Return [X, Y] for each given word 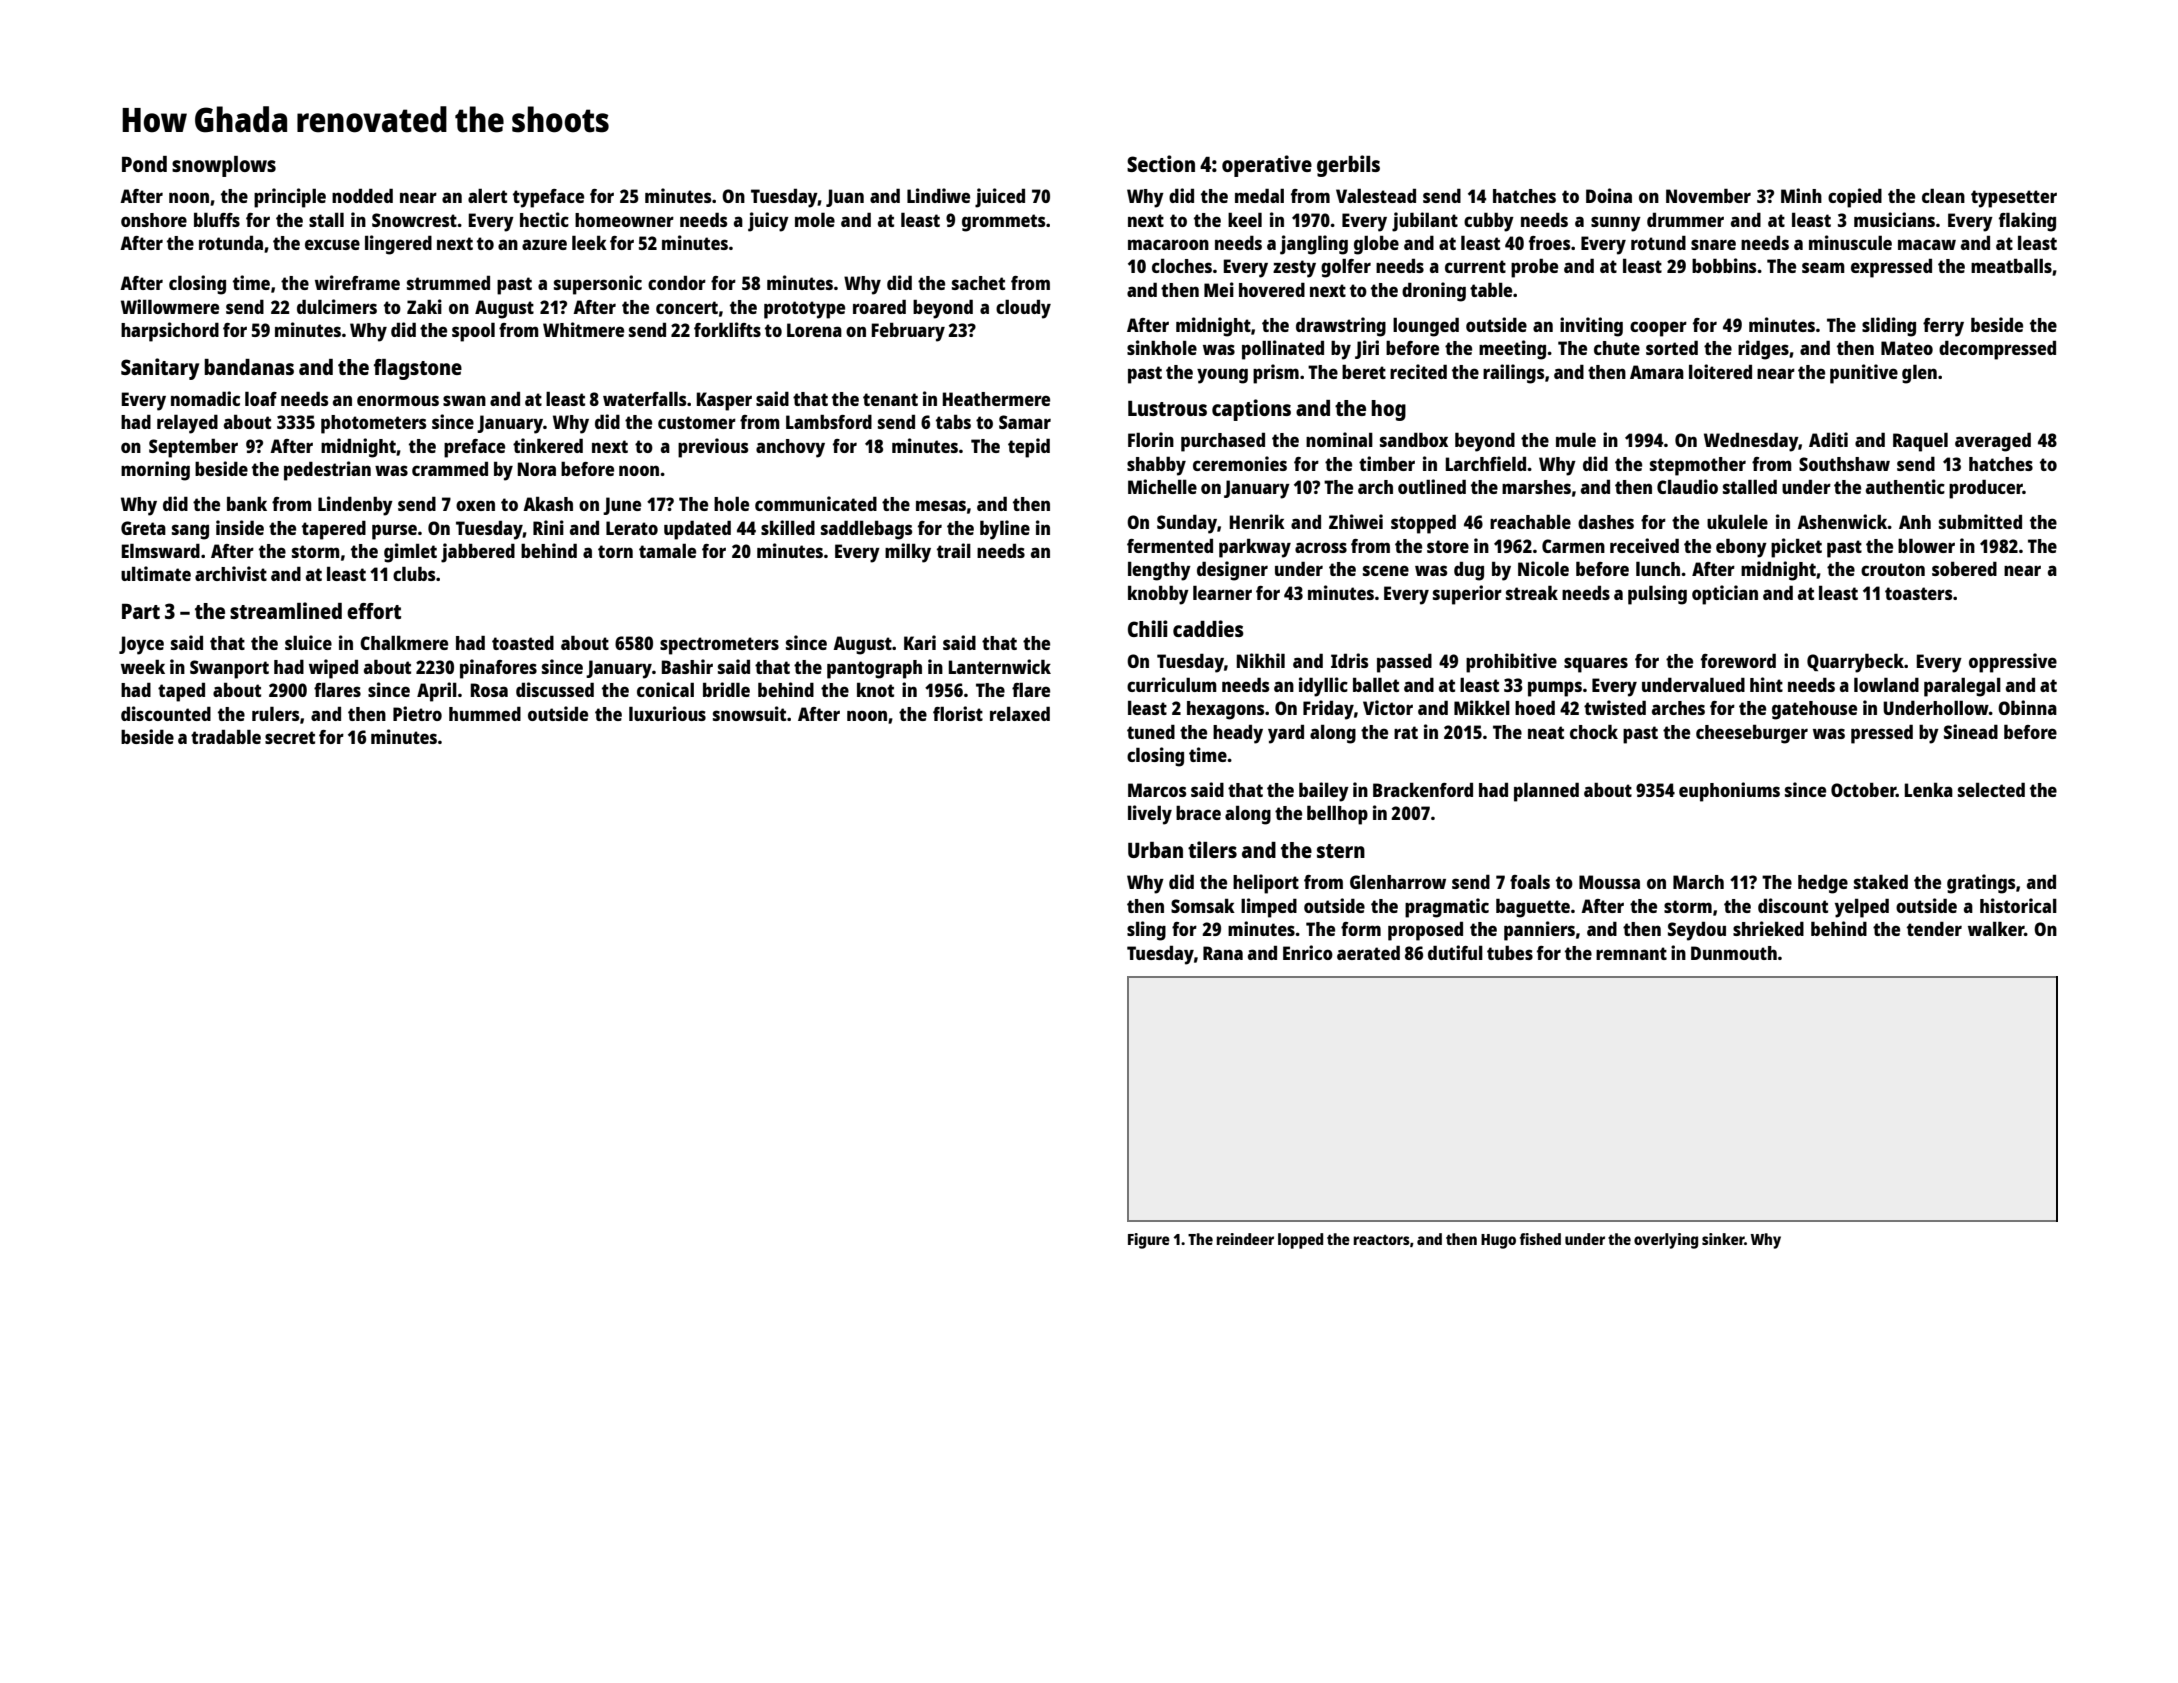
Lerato [632, 528]
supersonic [598, 285]
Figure [1149, 1241]
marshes [1536, 487]
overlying [1666, 1241]
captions [1251, 410]
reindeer [1245, 1239]
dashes [1606, 521]
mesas [941, 505]
